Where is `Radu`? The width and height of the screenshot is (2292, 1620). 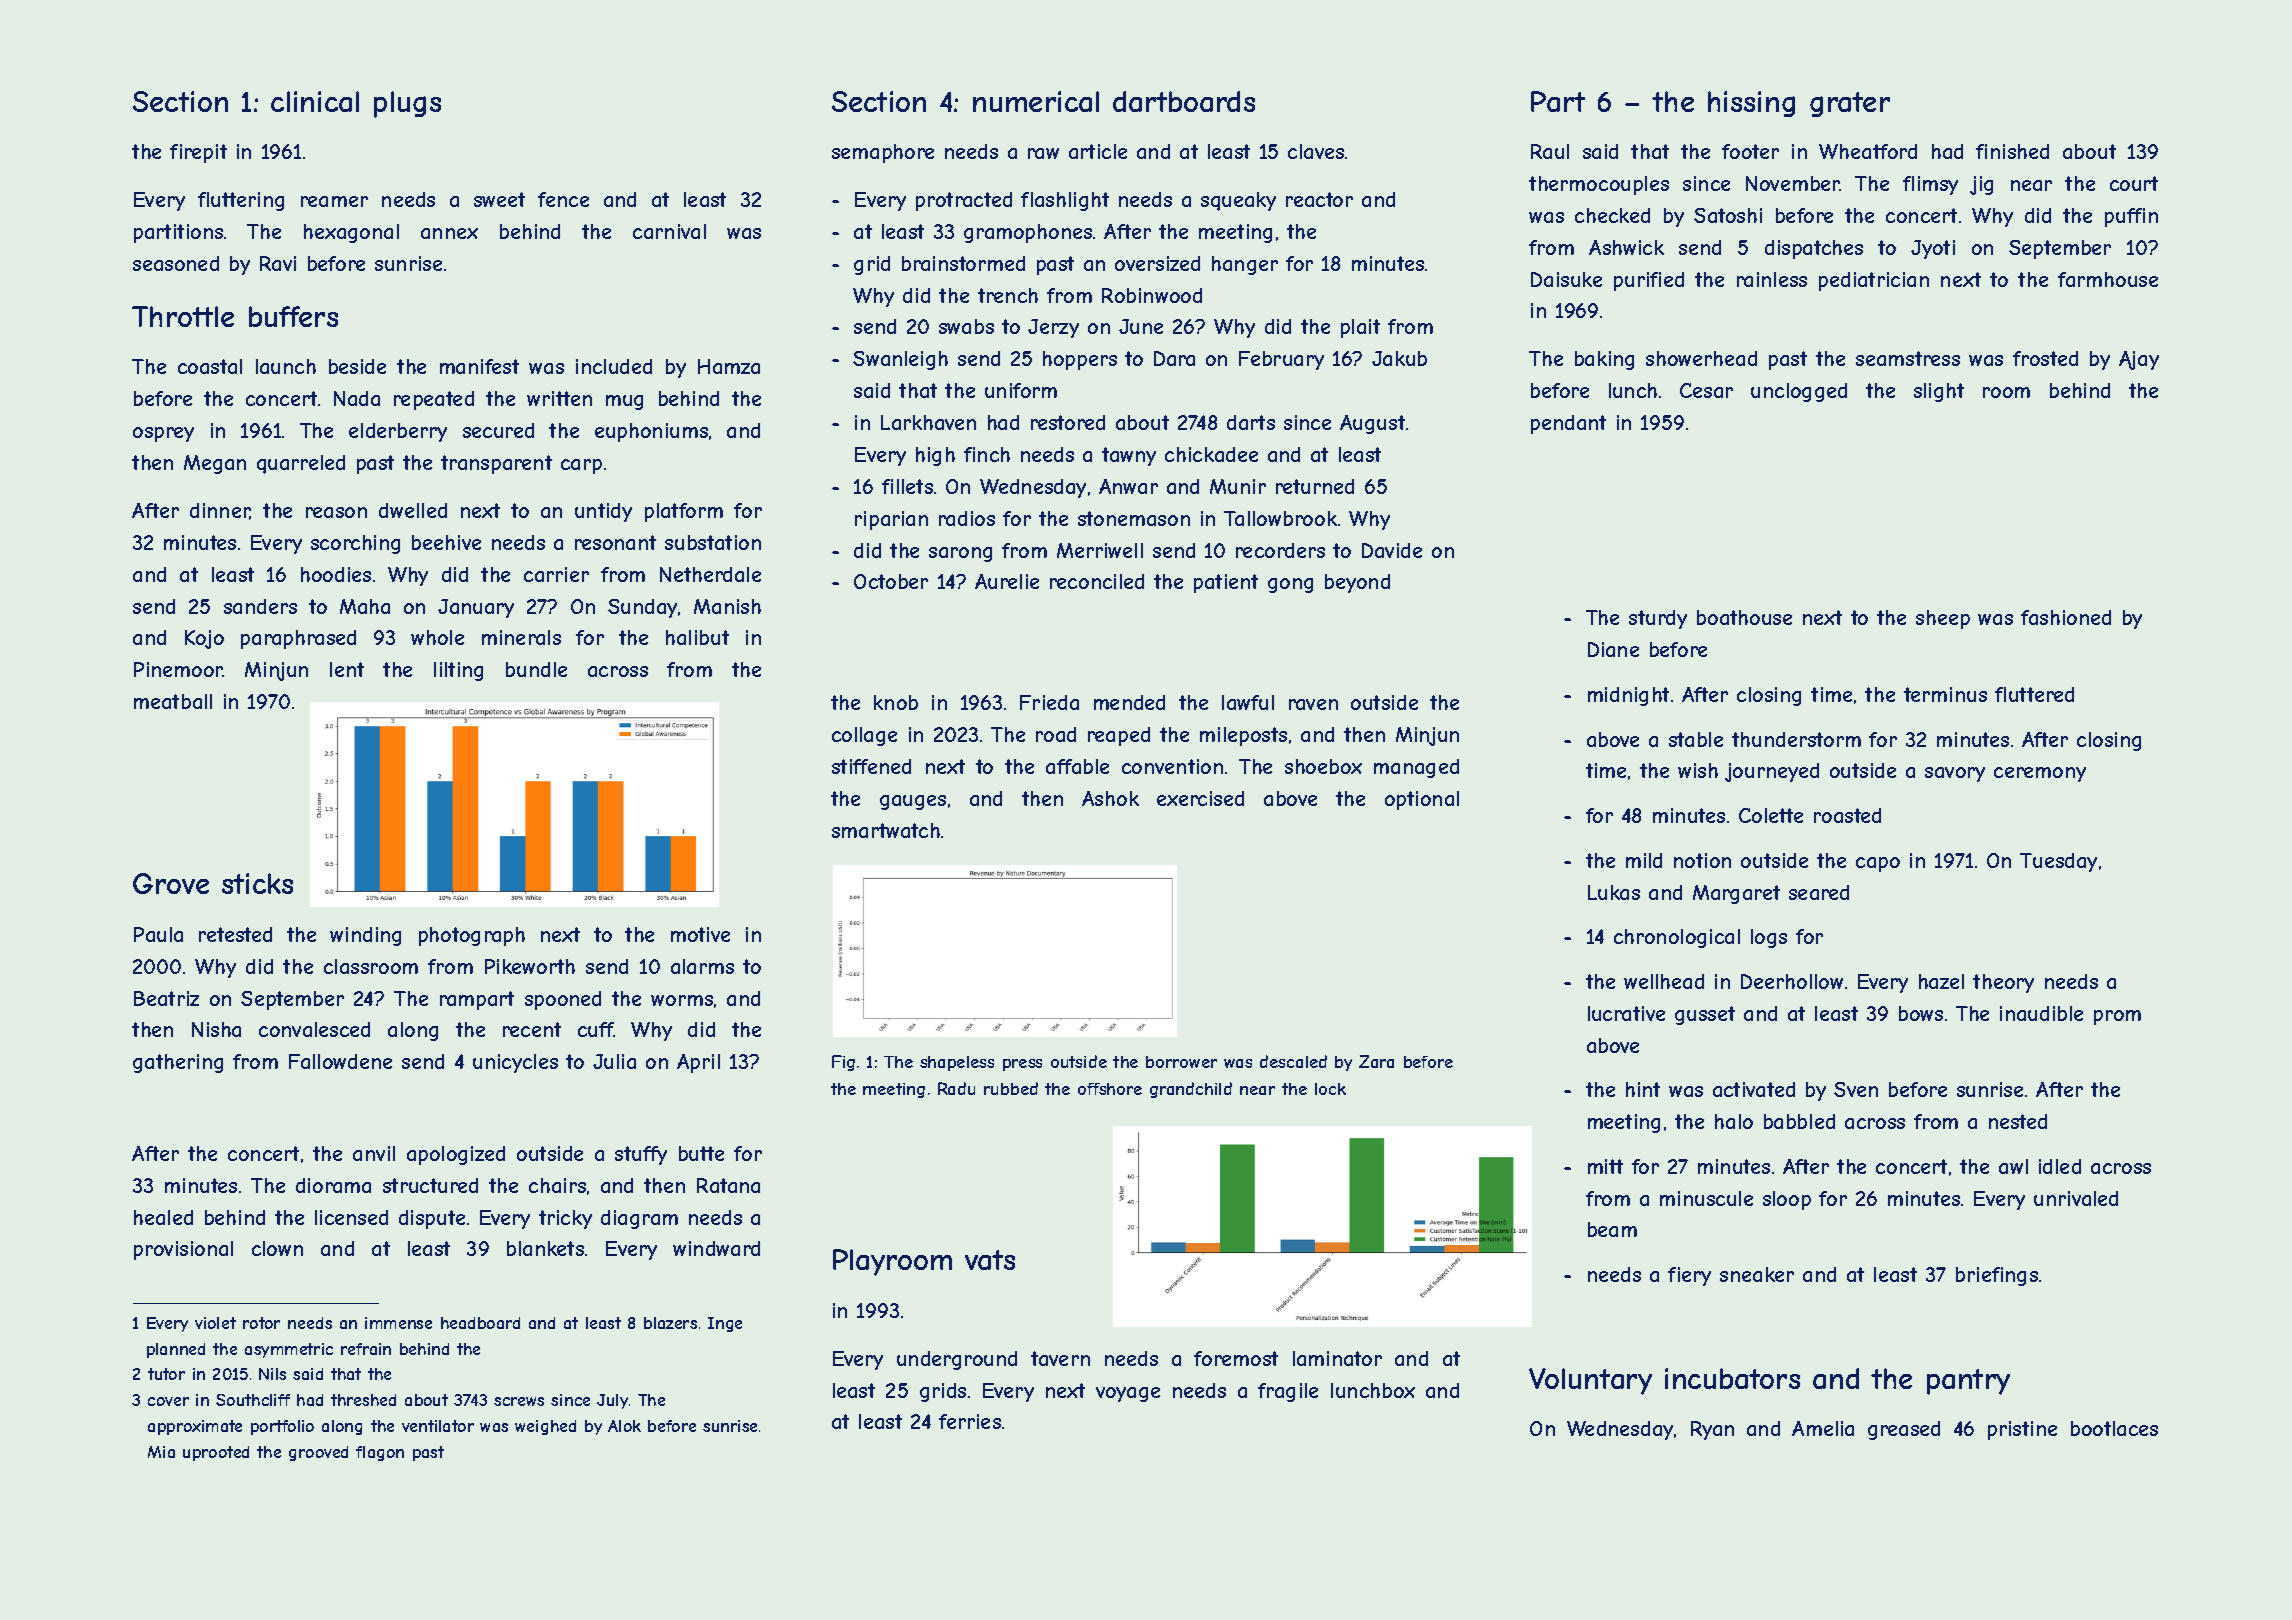 Radu is located at coordinates (956, 1088).
